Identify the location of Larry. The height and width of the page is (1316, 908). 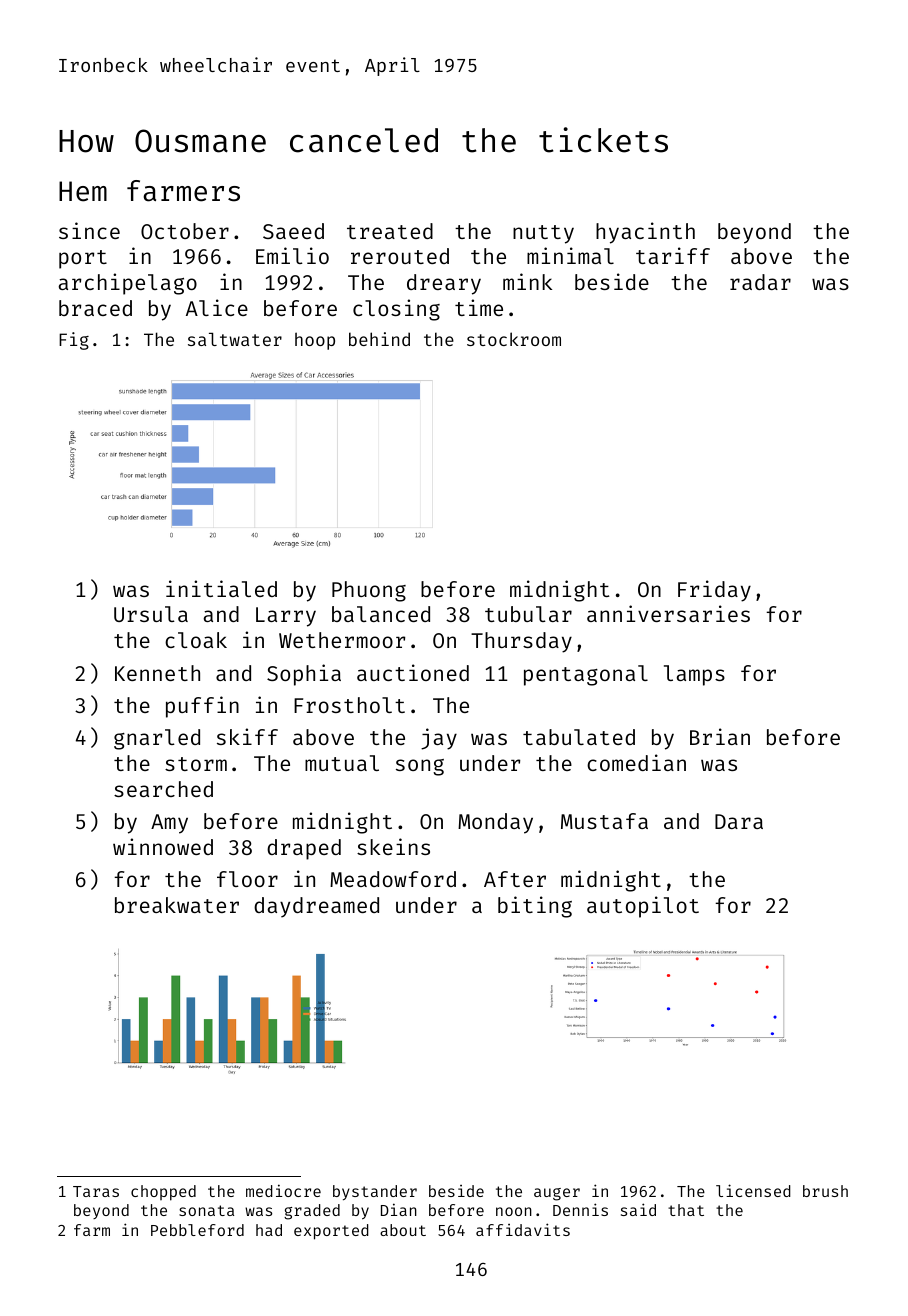
(286, 617).
